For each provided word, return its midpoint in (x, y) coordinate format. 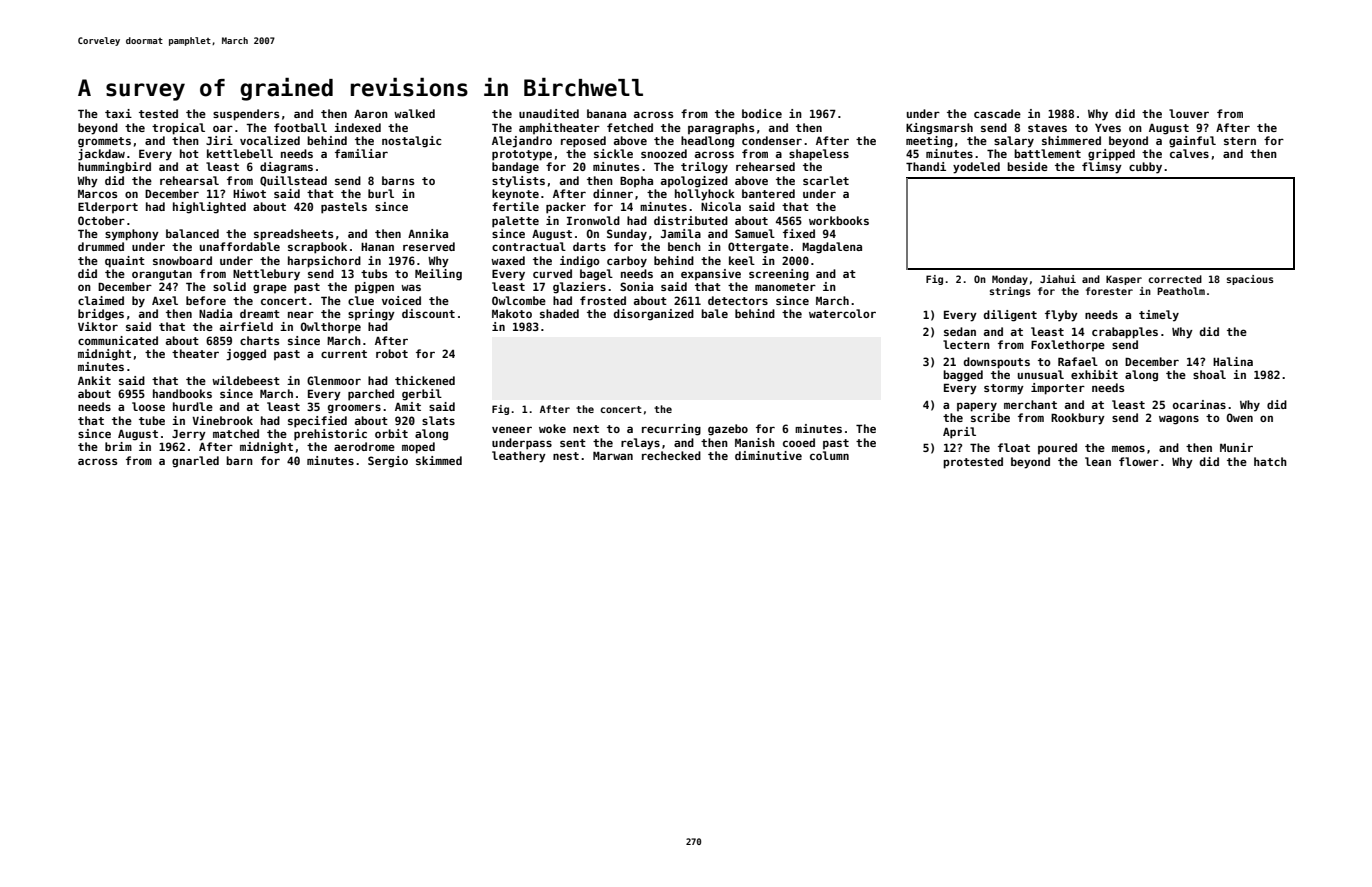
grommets (104, 142)
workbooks (839, 220)
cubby (1145, 168)
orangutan (162, 275)
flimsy (1102, 168)
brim (118, 446)
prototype (522, 155)
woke (552, 428)
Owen (1240, 417)
